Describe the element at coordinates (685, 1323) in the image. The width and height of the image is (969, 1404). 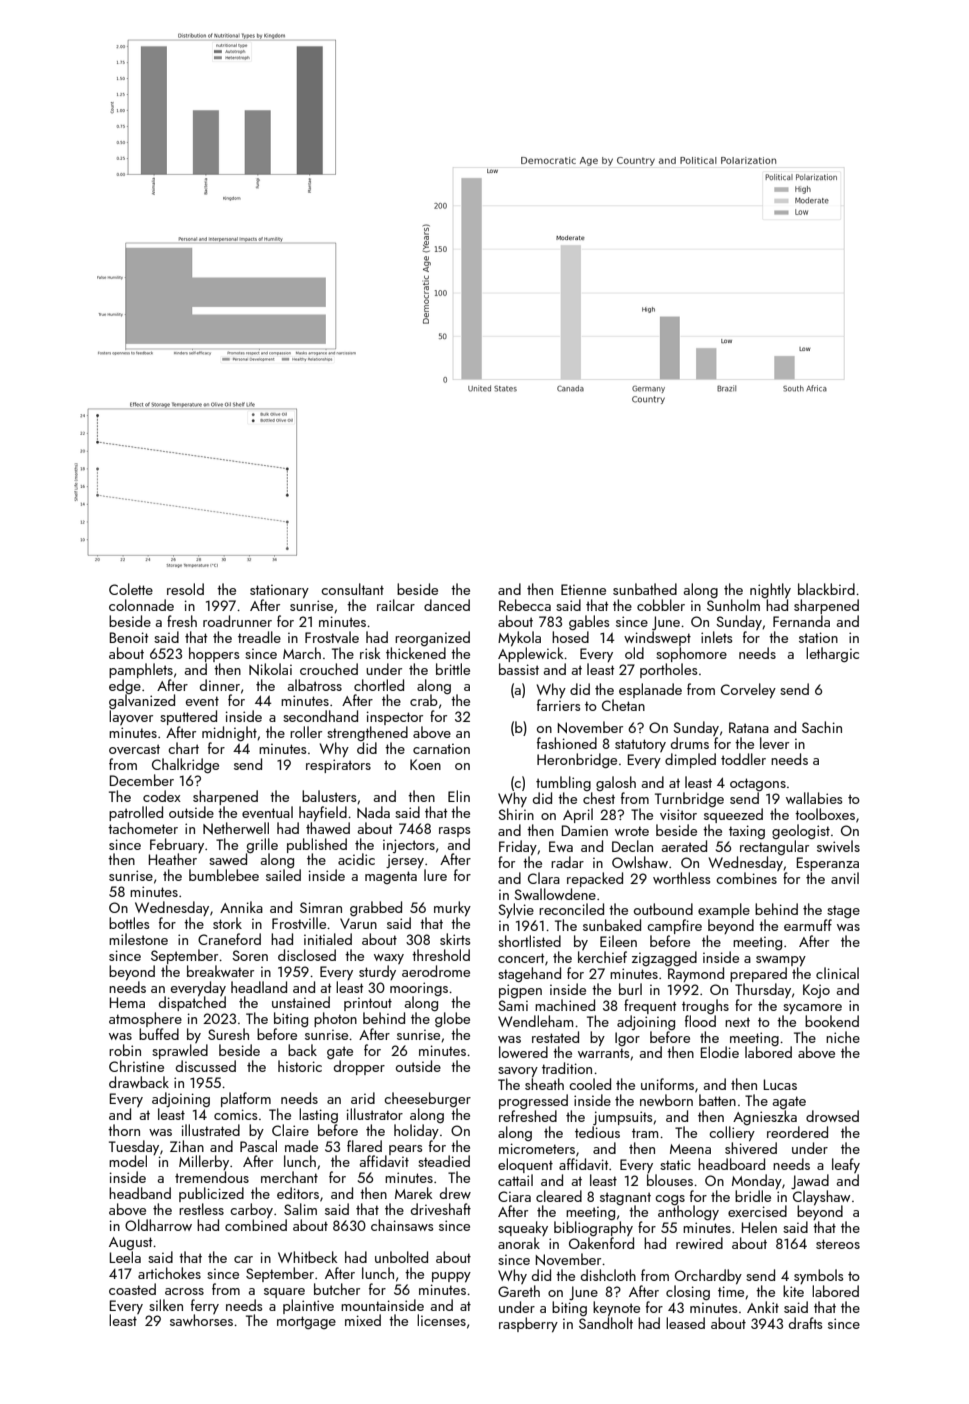
I see `leased` at that location.
